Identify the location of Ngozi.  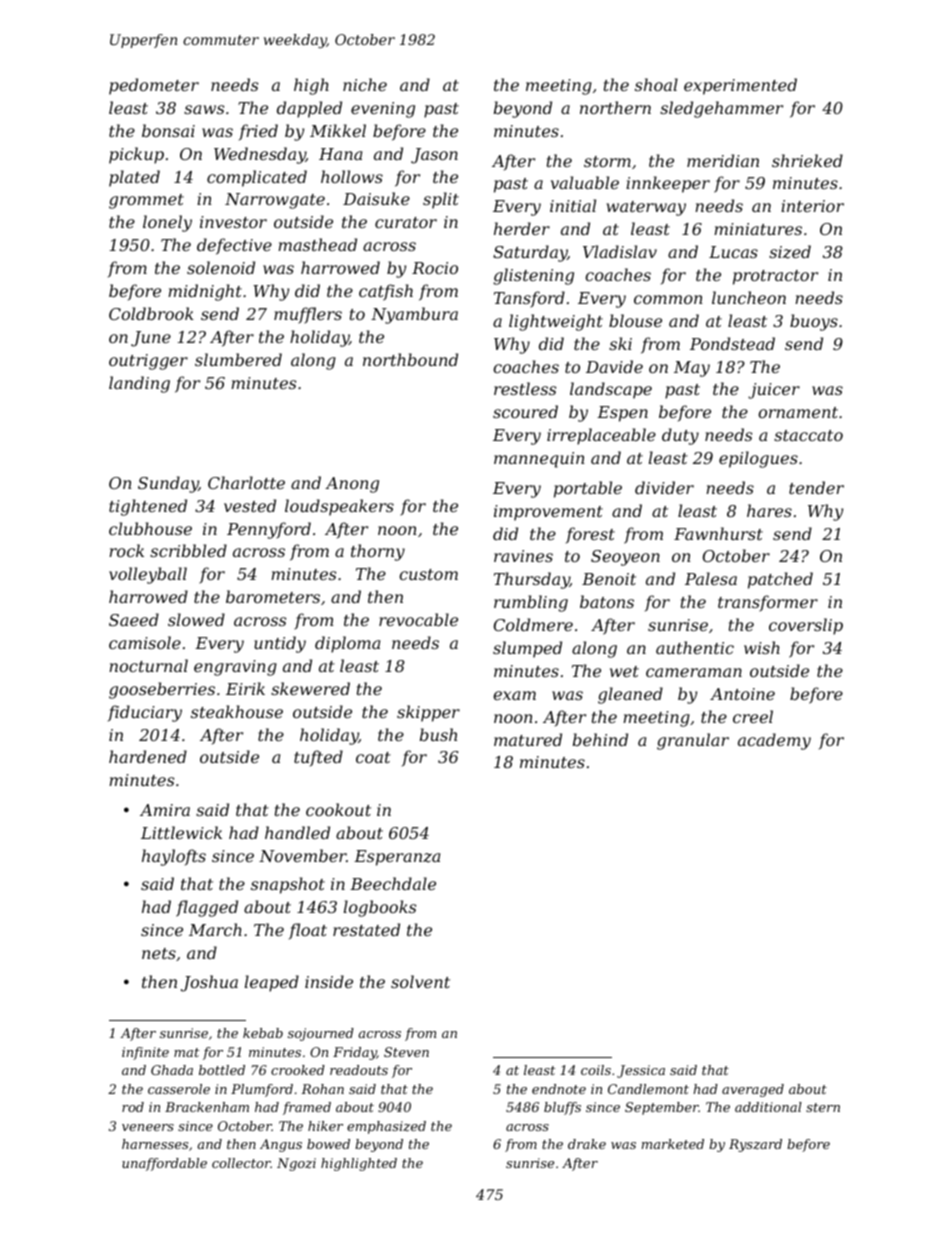
(296, 1164).
